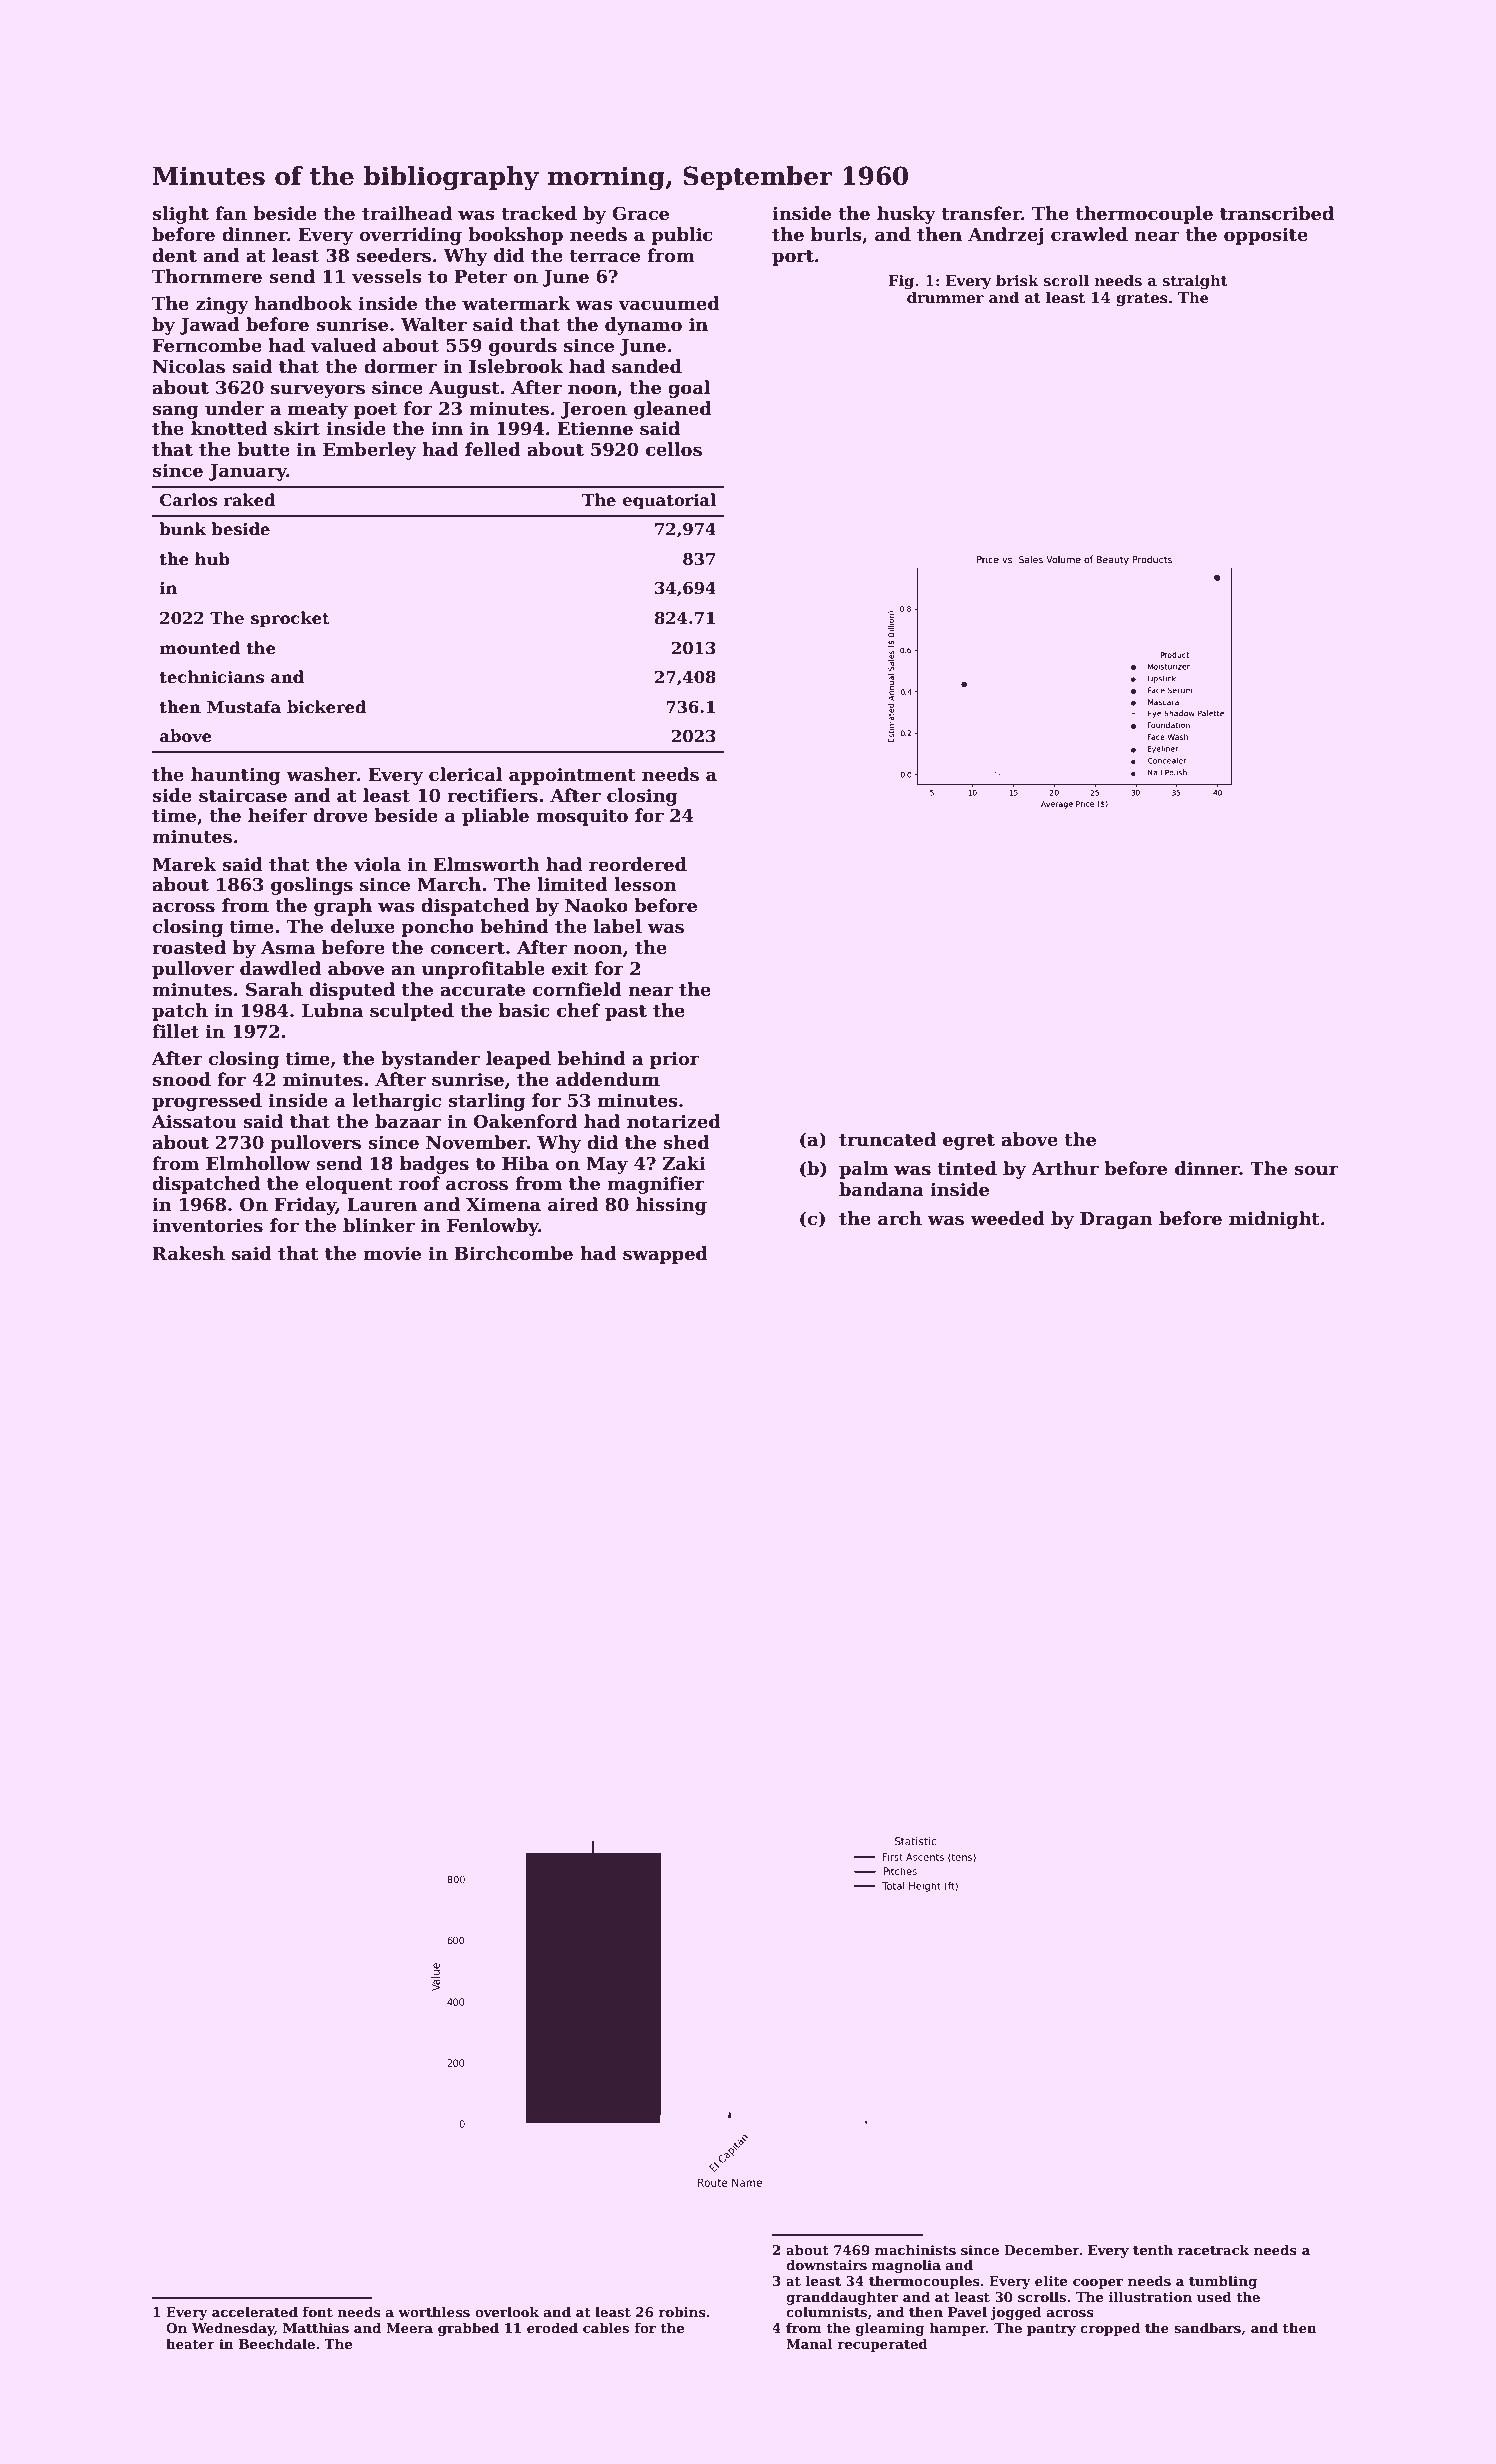 The height and width of the screenshot is (2464, 1496). I want to click on brisk, so click(1017, 280).
